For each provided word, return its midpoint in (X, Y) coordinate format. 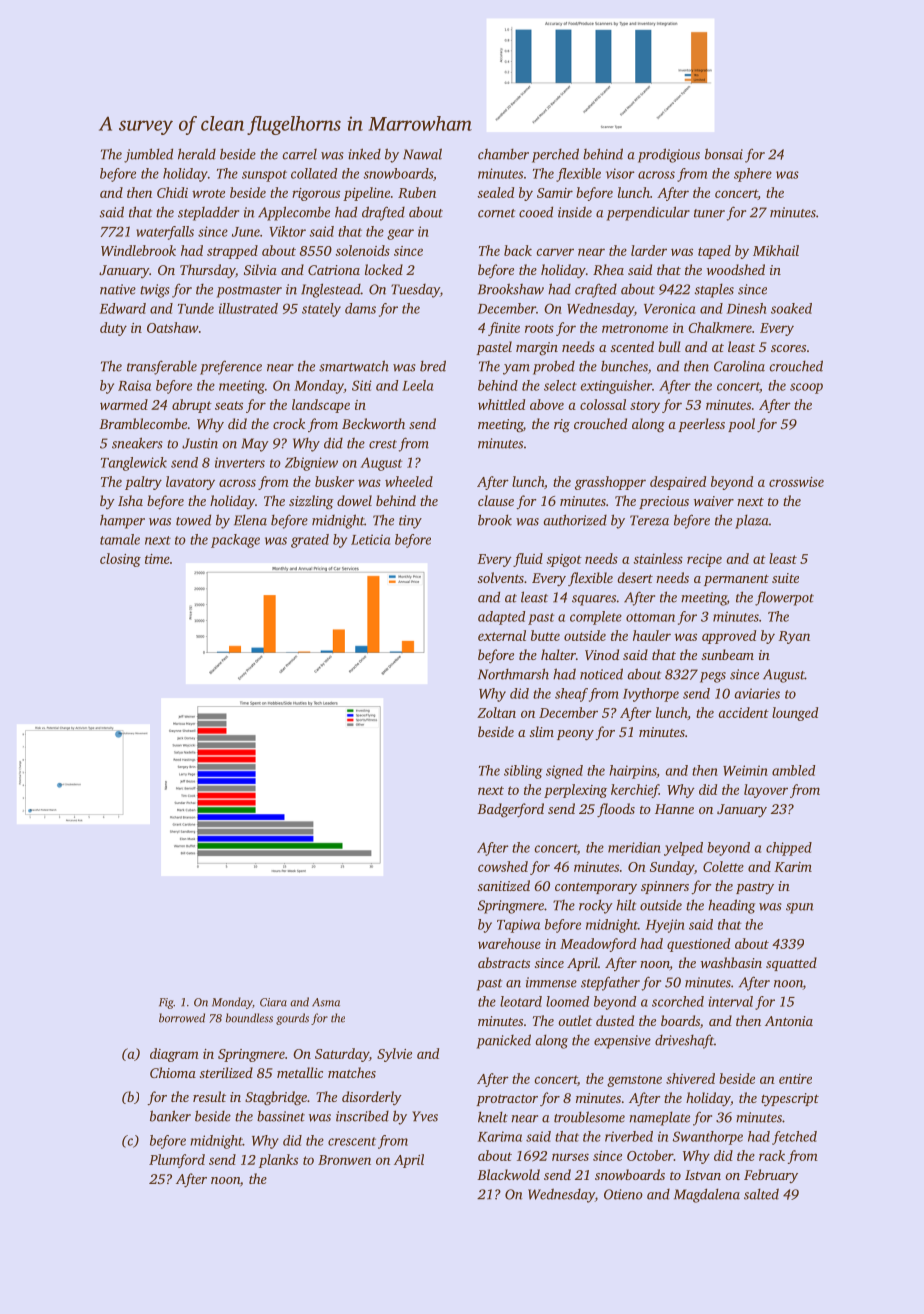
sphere (753, 175)
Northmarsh (513, 674)
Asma (326, 1002)
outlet (575, 1020)
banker (170, 1116)
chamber (503, 154)
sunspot (264, 176)
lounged (795, 714)
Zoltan (496, 712)
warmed (124, 404)
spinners (665, 887)
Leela (417, 385)
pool (741, 425)
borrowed (182, 1018)
